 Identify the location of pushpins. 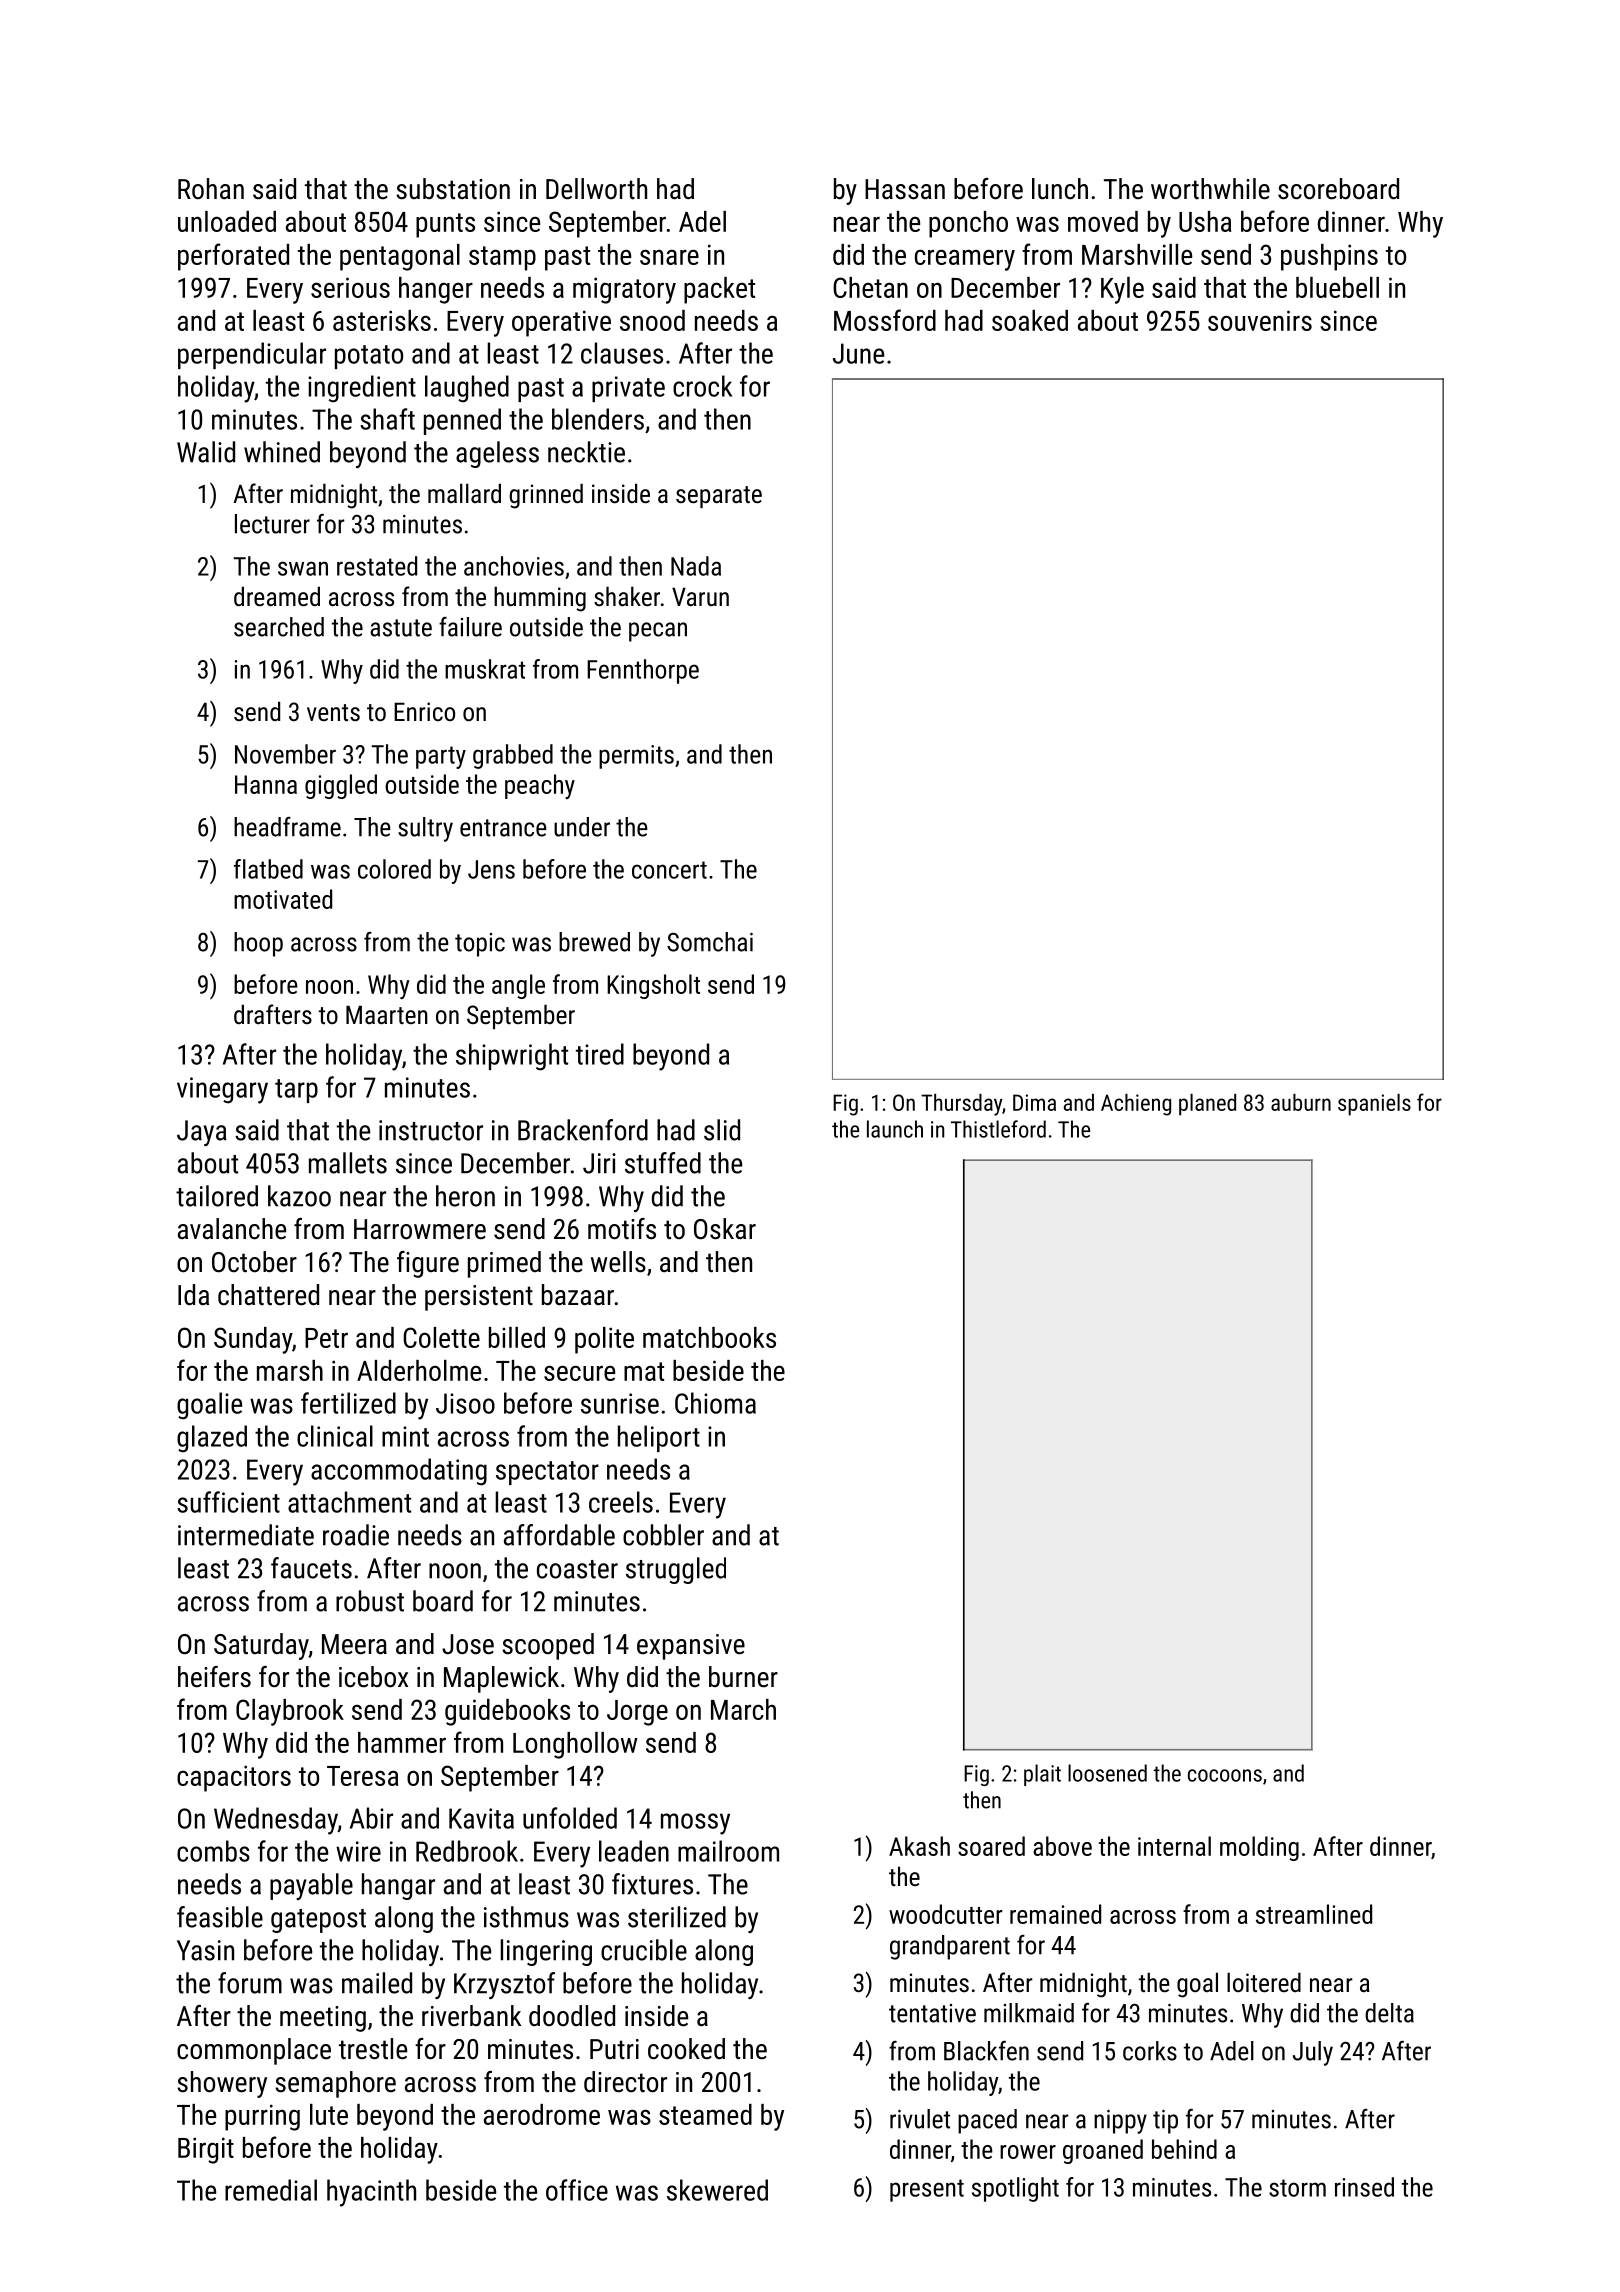
(1329, 257).
